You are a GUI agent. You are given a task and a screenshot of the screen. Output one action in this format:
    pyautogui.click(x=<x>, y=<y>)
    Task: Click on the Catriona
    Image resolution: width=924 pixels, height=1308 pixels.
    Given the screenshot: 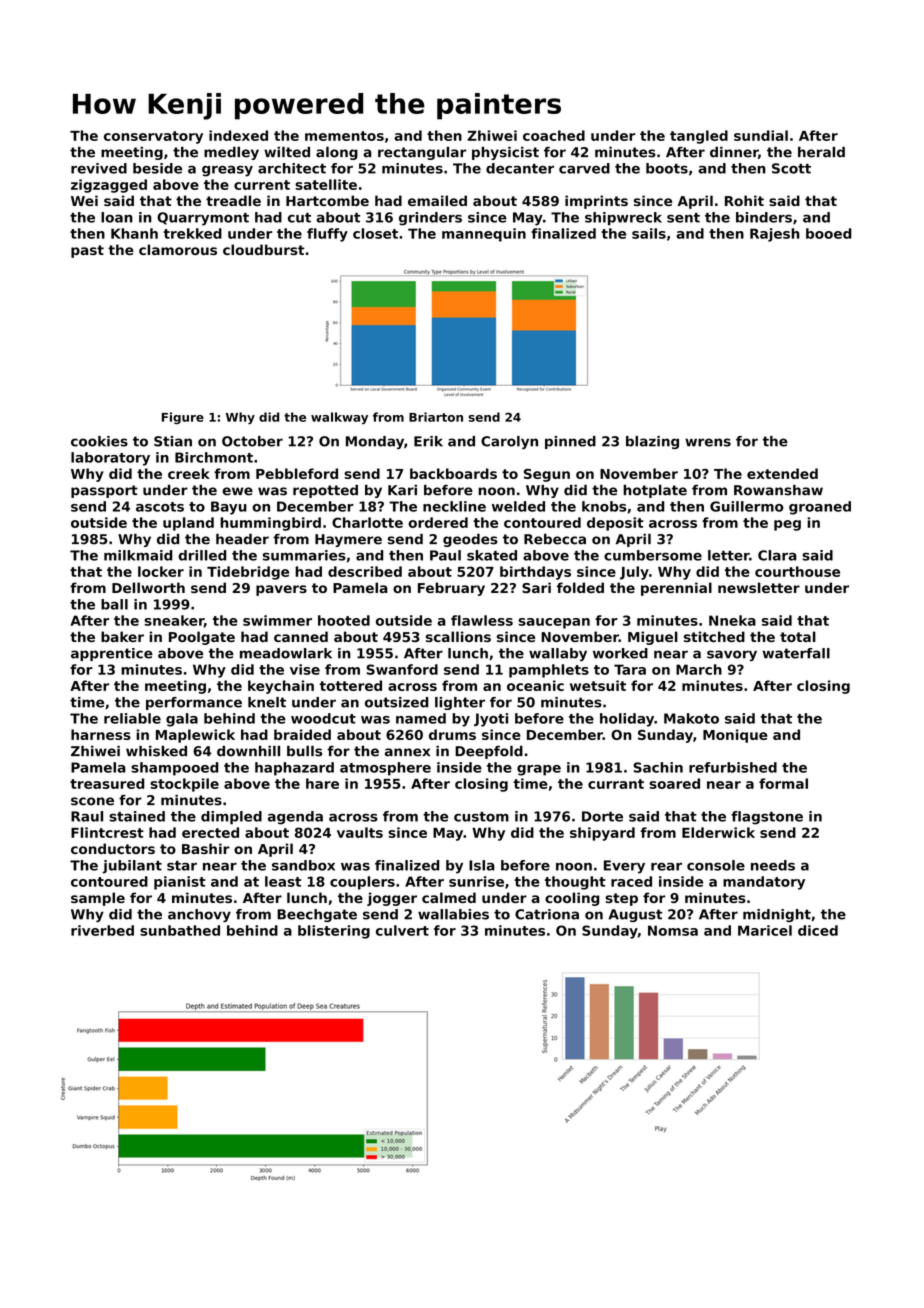 What is the action you would take?
    pyautogui.click(x=547, y=914)
